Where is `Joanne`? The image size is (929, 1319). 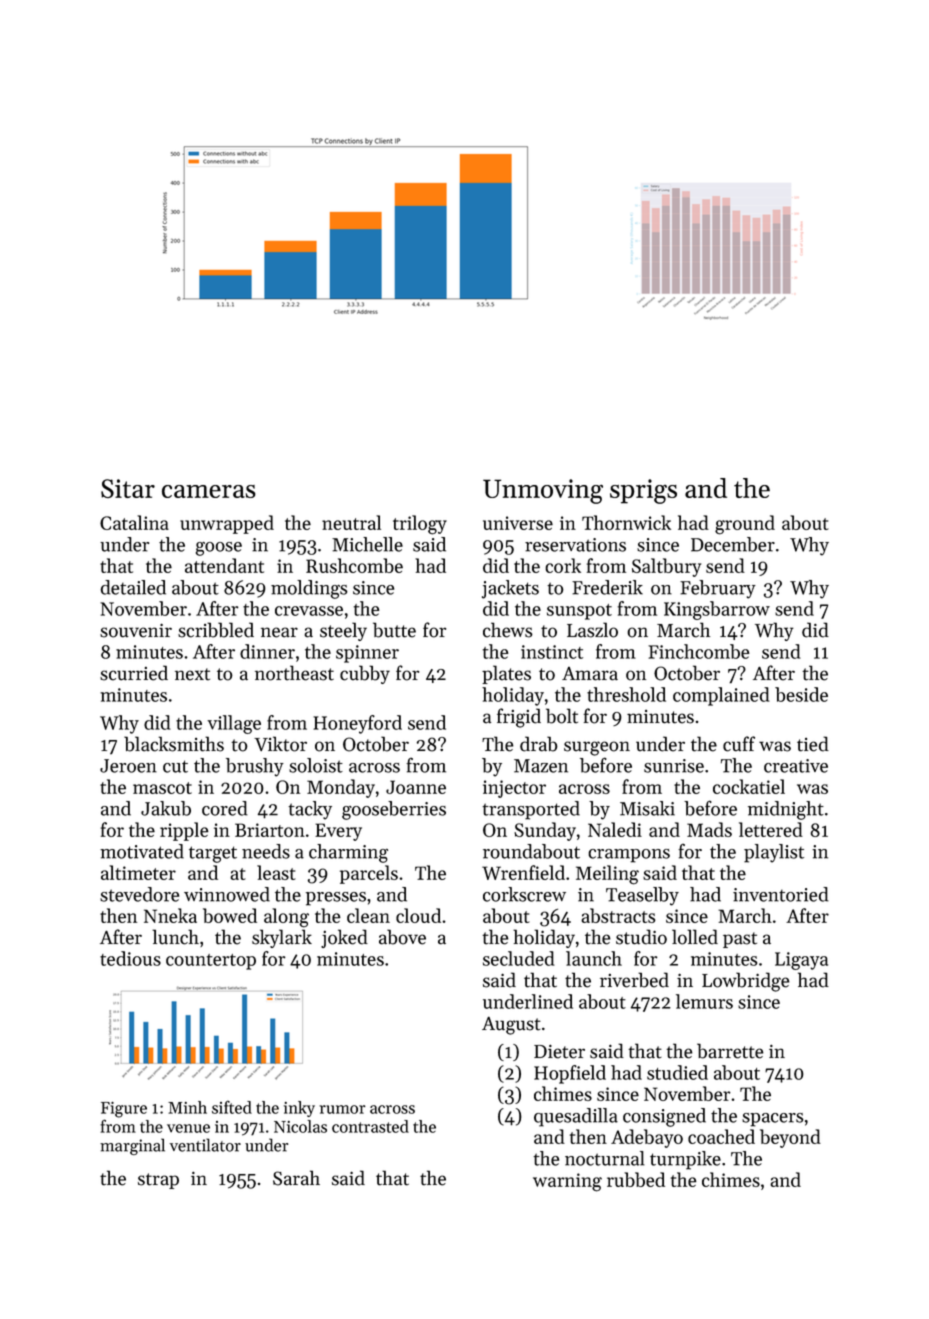 Joanne is located at coordinates (416, 787).
